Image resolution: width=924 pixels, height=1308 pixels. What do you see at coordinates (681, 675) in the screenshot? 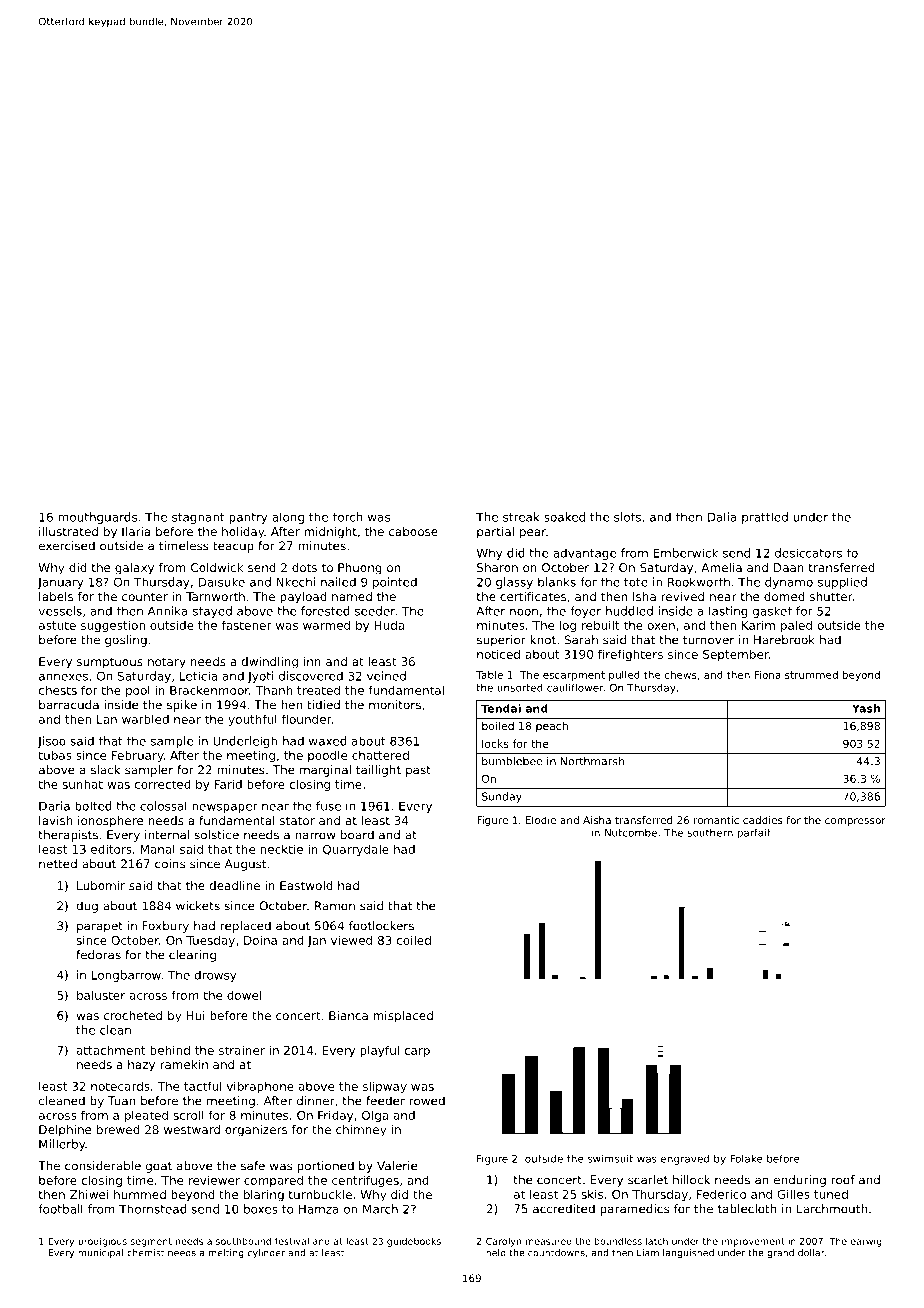
I see `chews` at bounding box center [681, 675].
